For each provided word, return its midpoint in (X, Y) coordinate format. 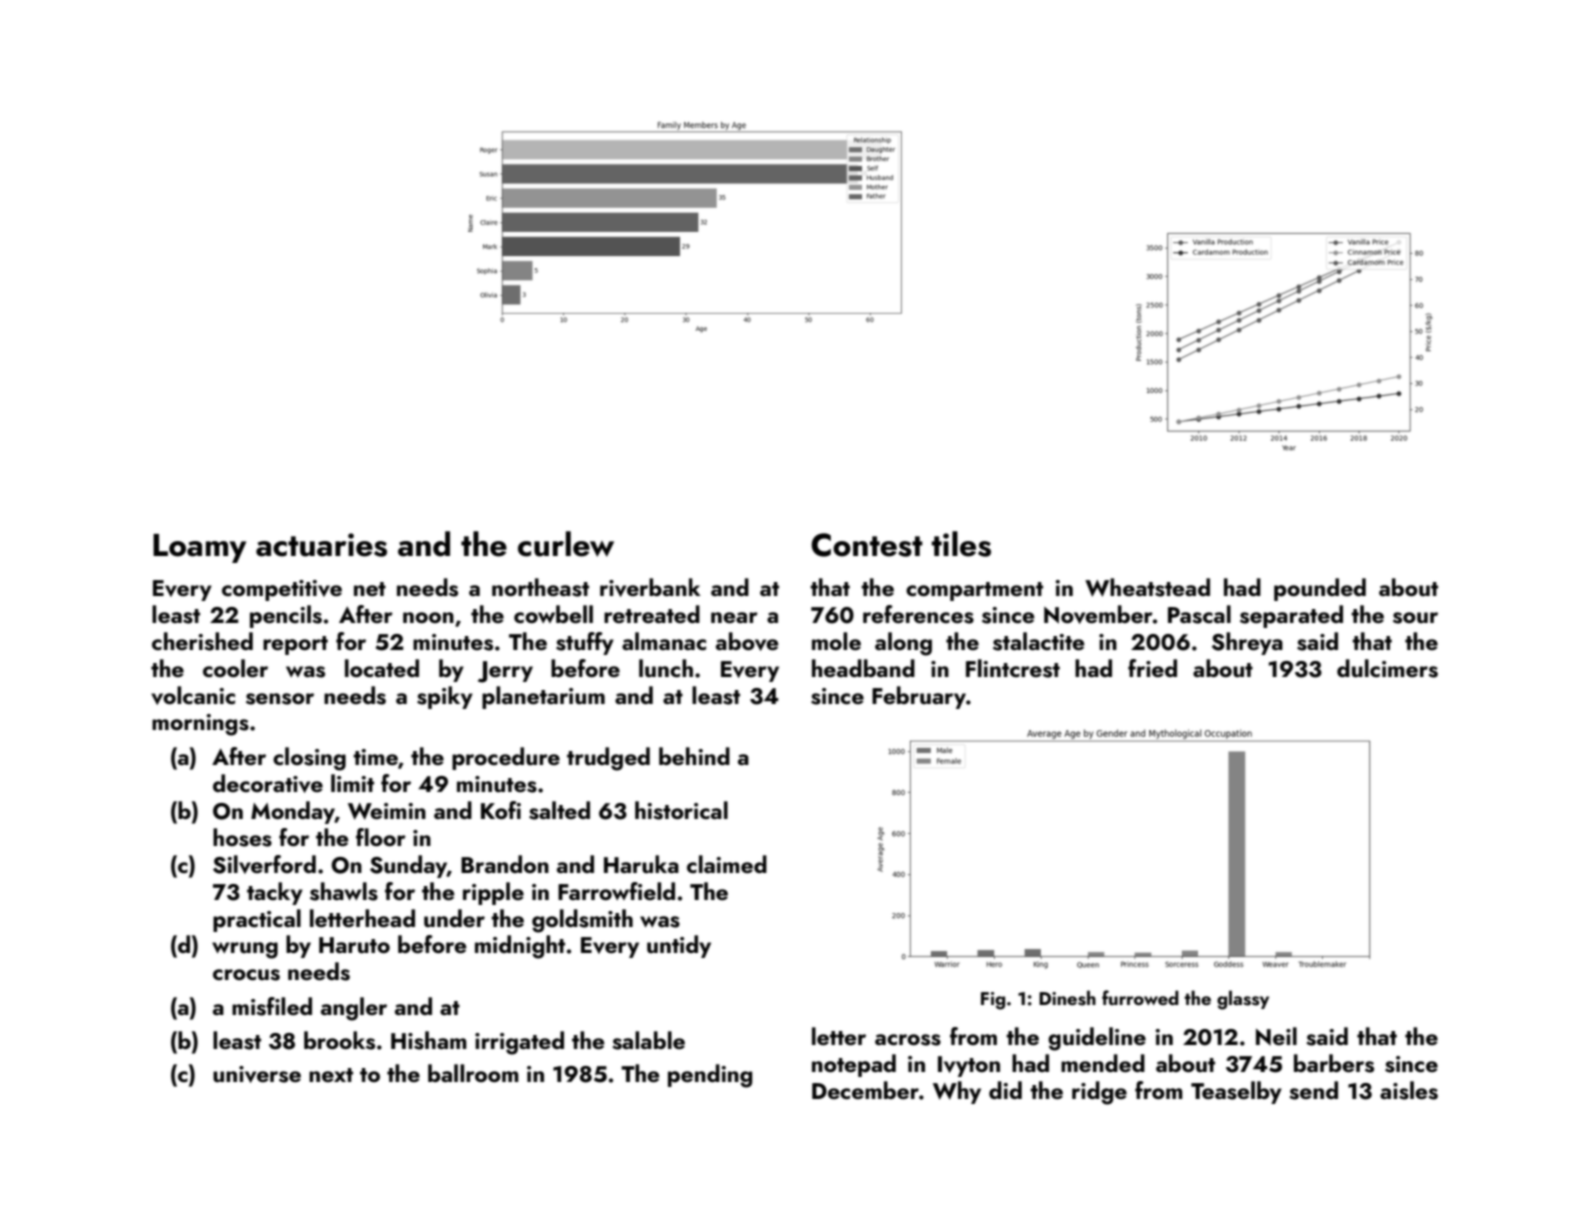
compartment (974, 591)
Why (957, 1092)
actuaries (321, 545)
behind (694, 756)
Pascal (1199, 614)
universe (257, 1074)
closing (309, 759)
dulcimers (1387, 668)
